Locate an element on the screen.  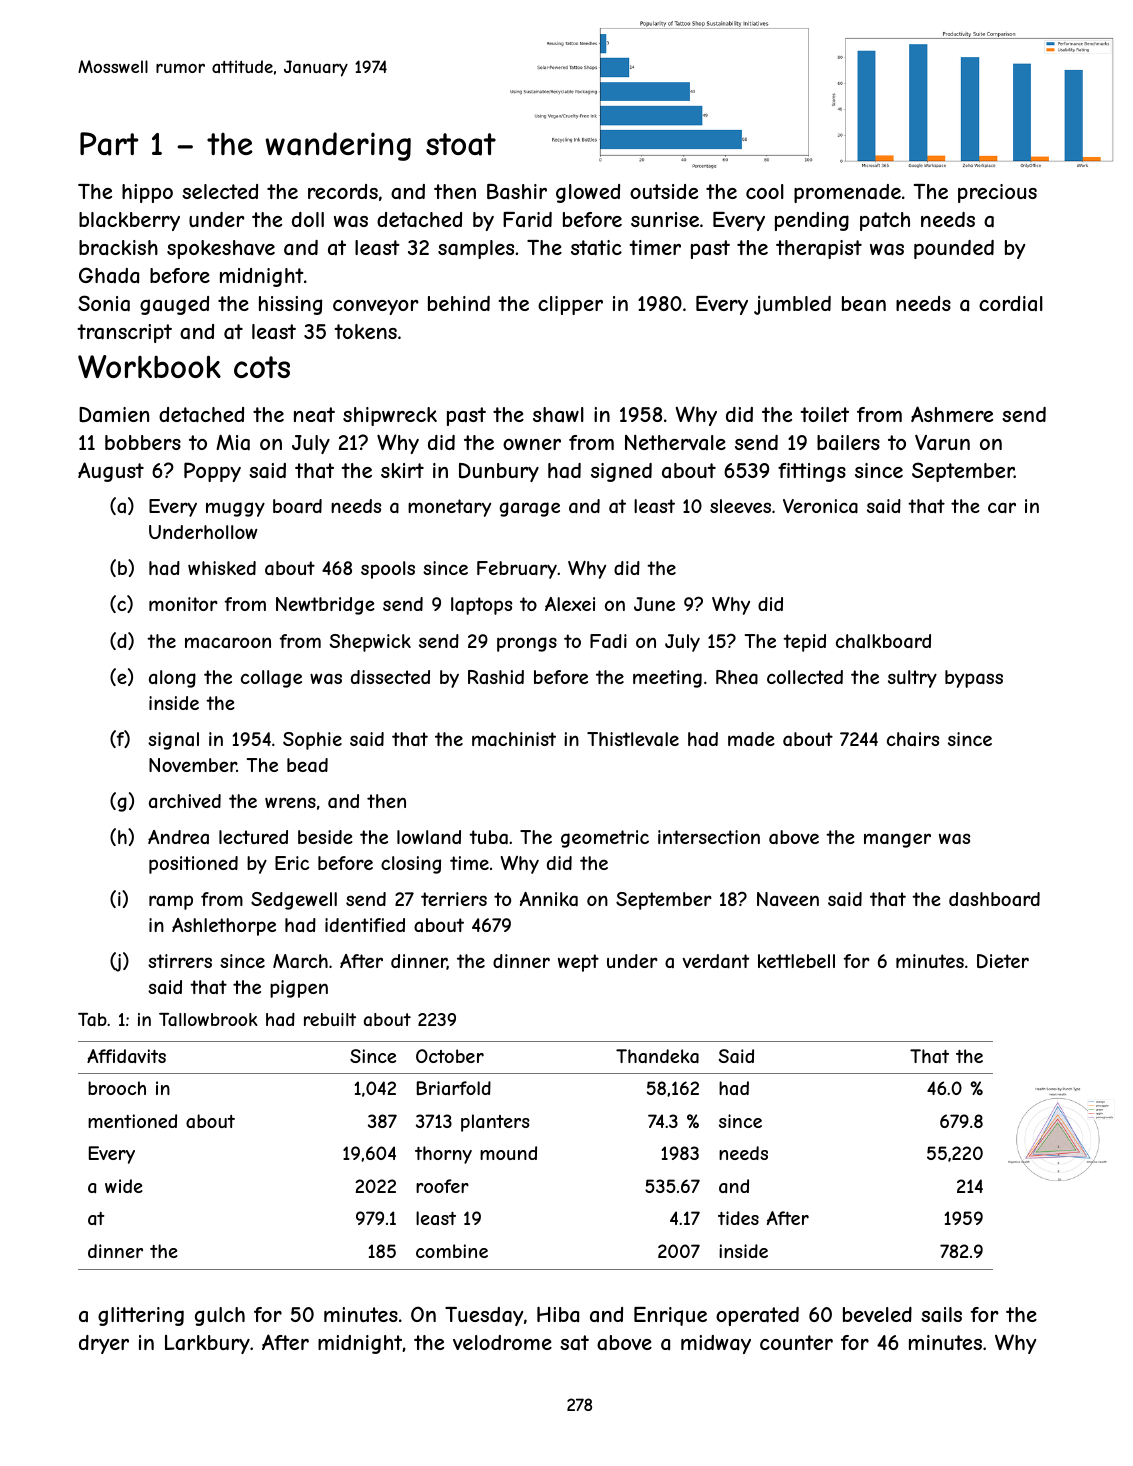
thorny is located at coordinates (443, 1155).
